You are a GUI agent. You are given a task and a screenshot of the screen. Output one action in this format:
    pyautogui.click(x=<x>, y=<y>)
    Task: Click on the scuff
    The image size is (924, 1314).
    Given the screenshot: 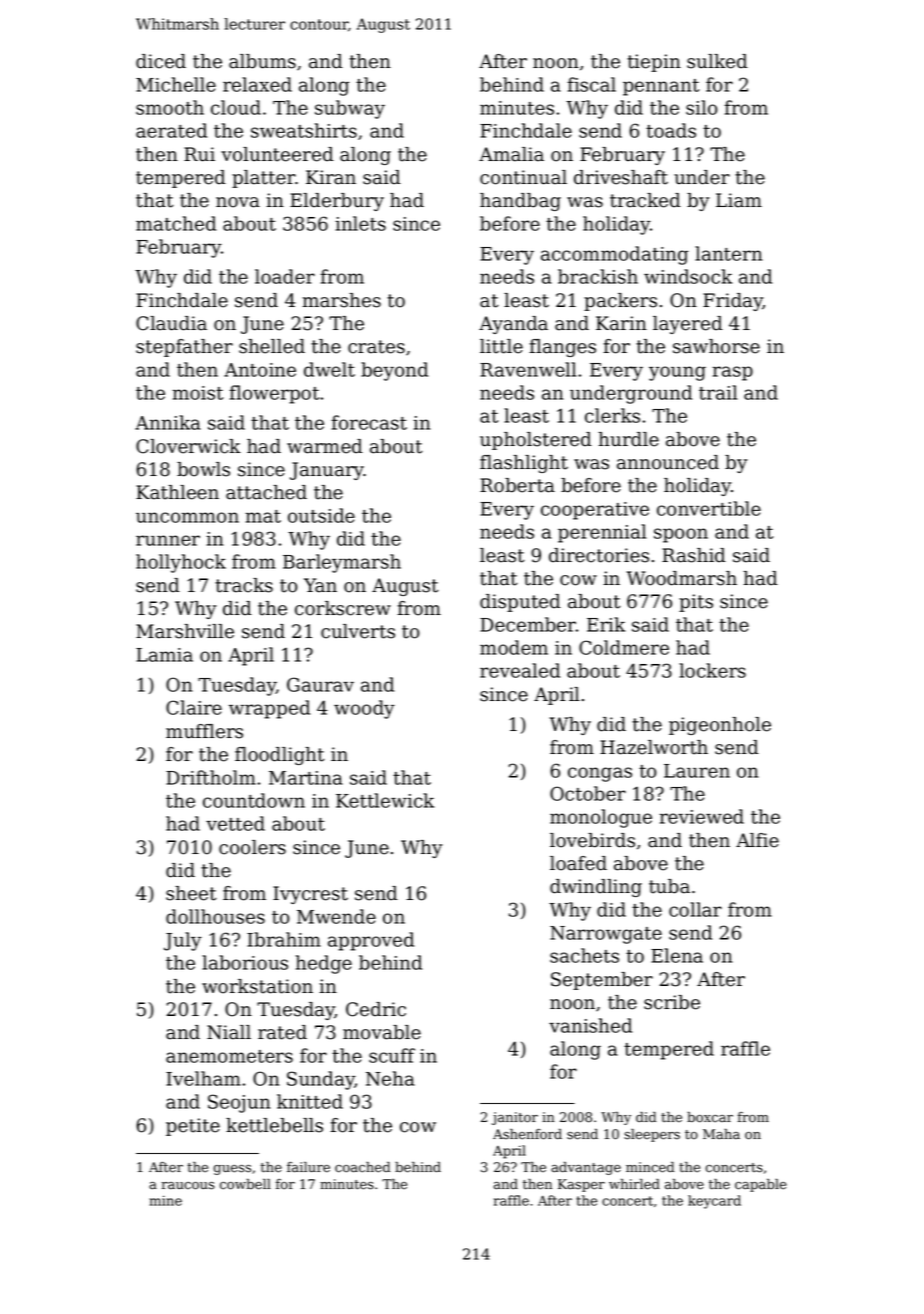 What is the action you would take?
    pyautogui.click(x=392, y=1055)
